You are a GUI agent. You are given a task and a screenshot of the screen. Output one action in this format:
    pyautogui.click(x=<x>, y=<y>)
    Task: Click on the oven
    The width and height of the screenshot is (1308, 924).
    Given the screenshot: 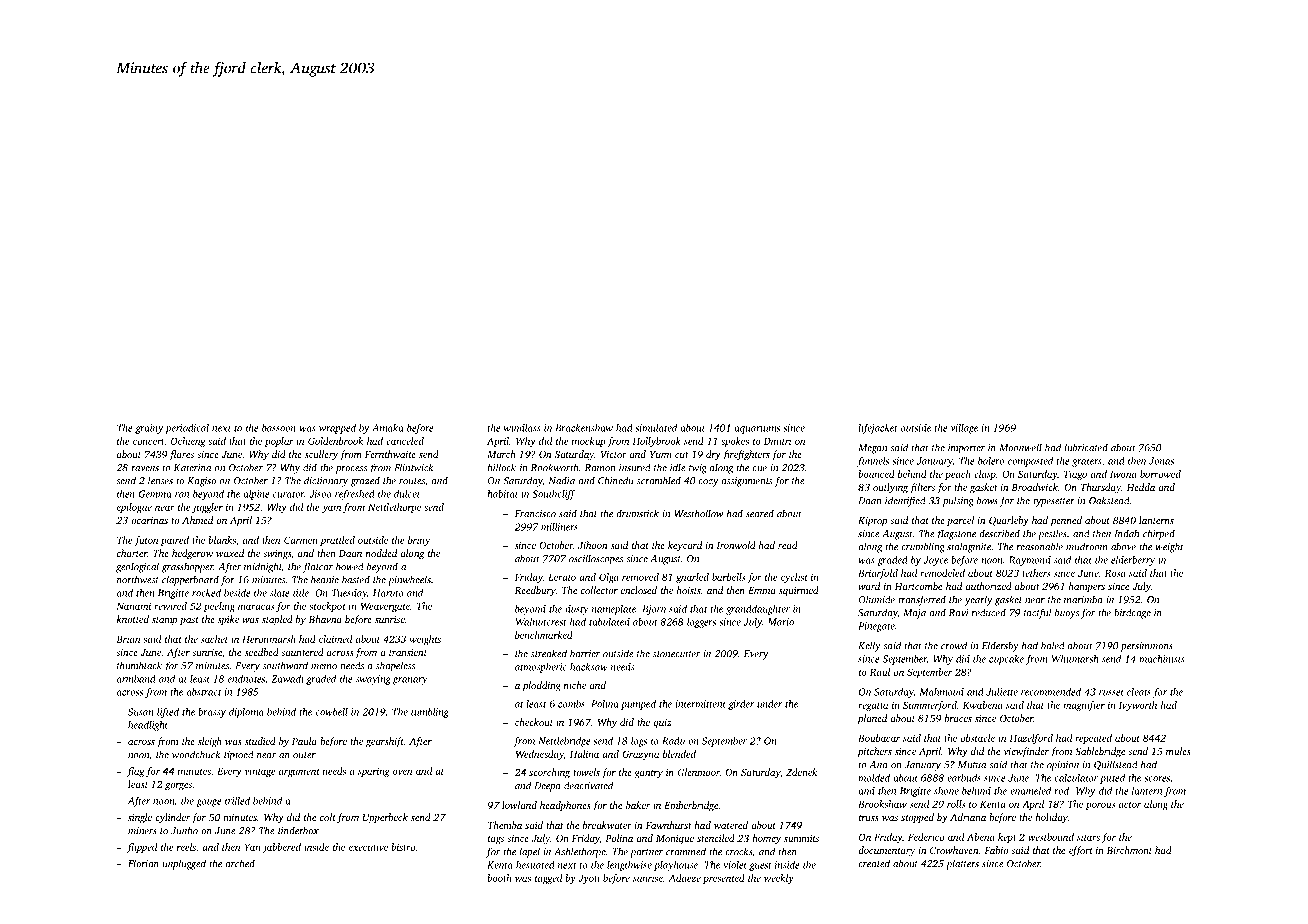 What is the action you would take?
    pyautogui.click(x=402, y=772)
